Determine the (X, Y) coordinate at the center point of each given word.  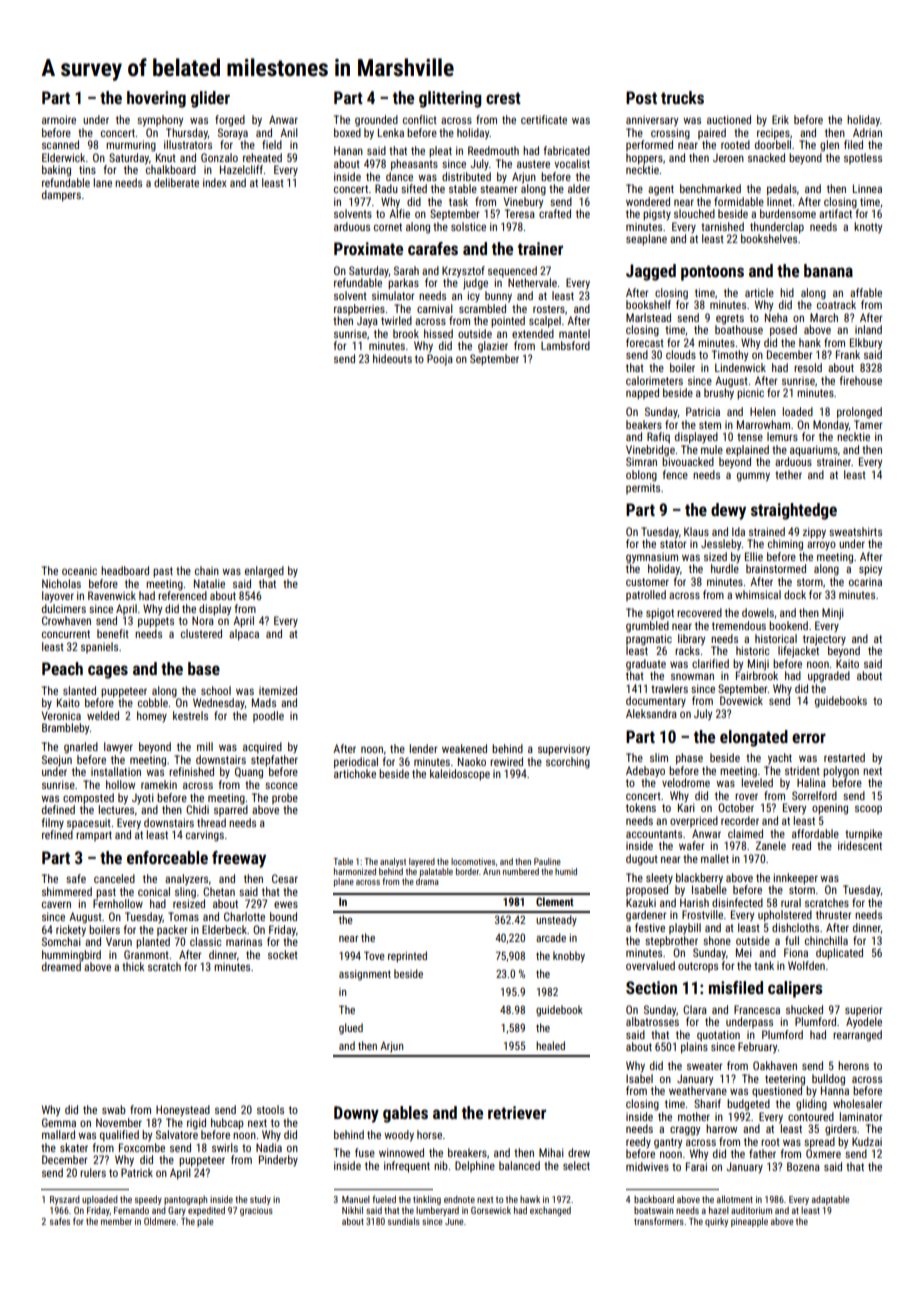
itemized (278, 690)
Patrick (137, 1172)
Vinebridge (650, 451)
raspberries (359, 309)
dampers (61, 196)
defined (58, 809)
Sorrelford (814, 795)
